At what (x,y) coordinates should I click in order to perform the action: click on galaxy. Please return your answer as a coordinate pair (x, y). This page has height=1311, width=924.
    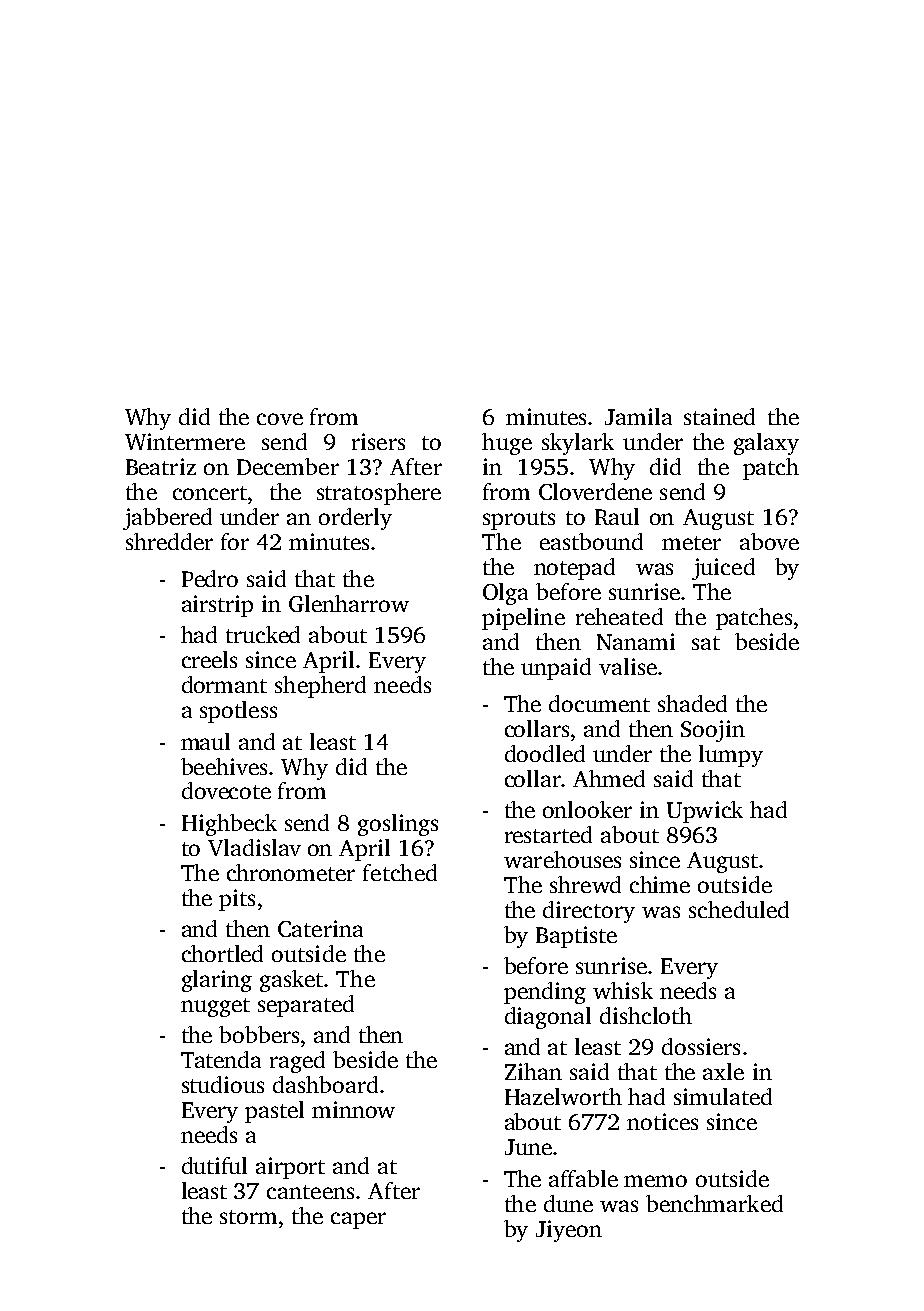
    Looking at the image, I should click on (766, 444).
